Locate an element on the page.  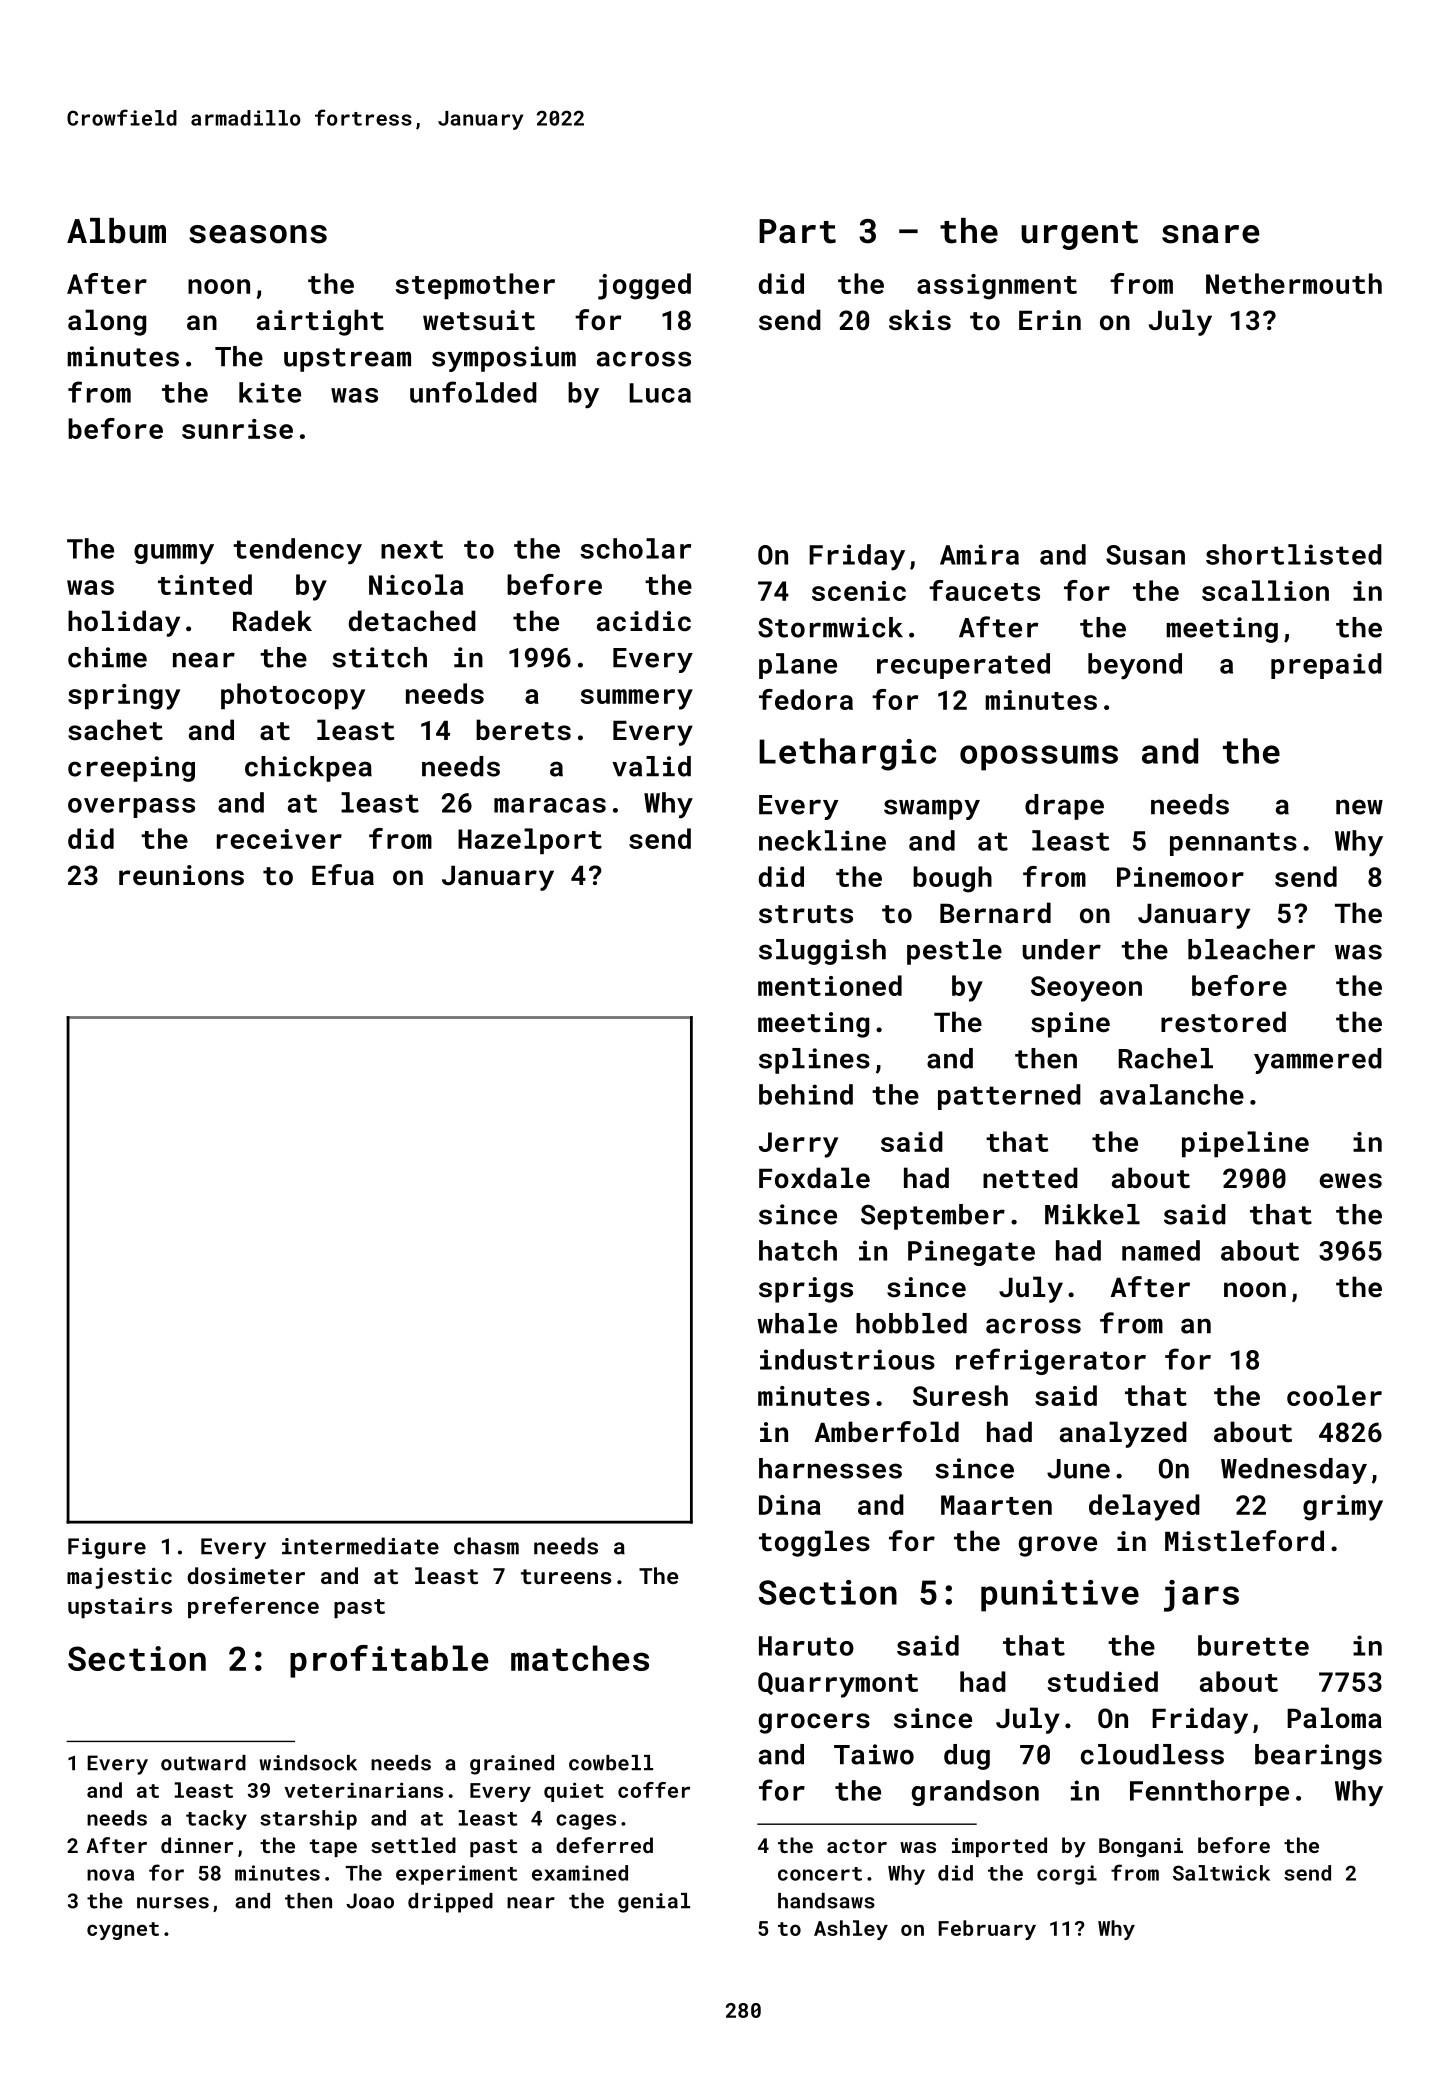
Stormwick is located at coordinates (830, 627).
